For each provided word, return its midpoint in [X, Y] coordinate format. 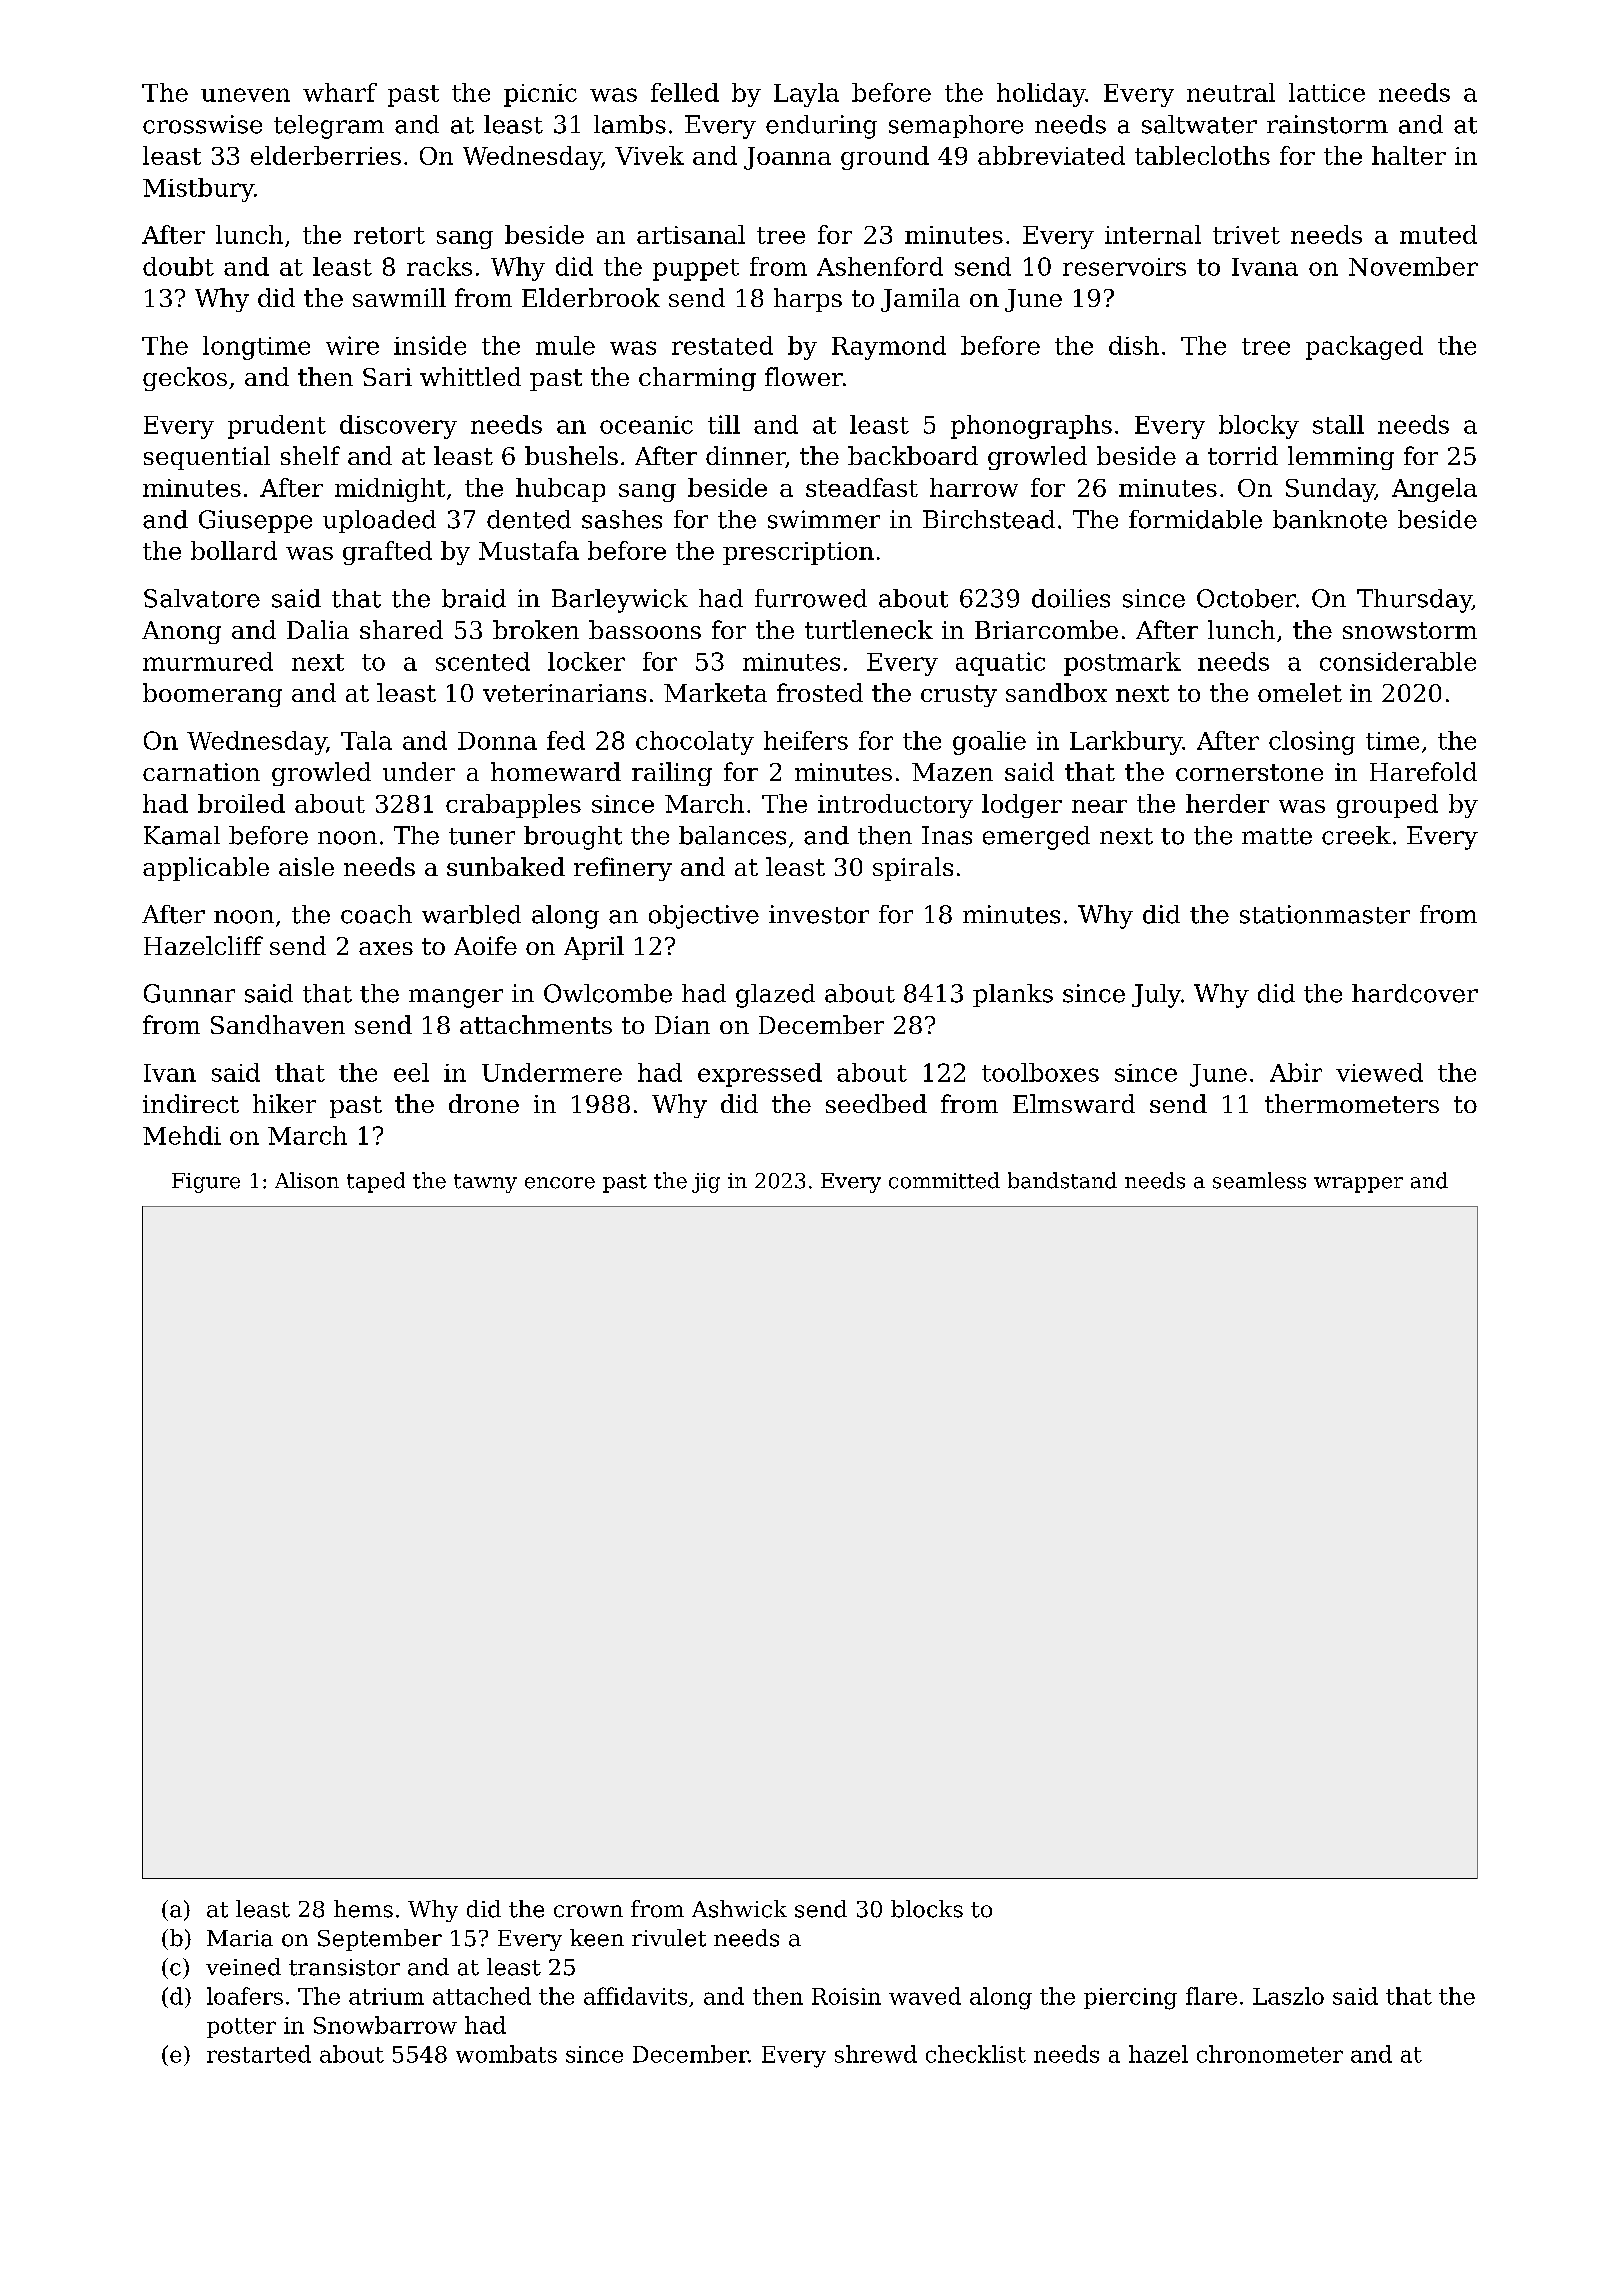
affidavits [635, 1996]
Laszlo [1288, 1996]
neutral [1231, 92]
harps [808, 300]
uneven [245, 95]
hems [363, 1909]
